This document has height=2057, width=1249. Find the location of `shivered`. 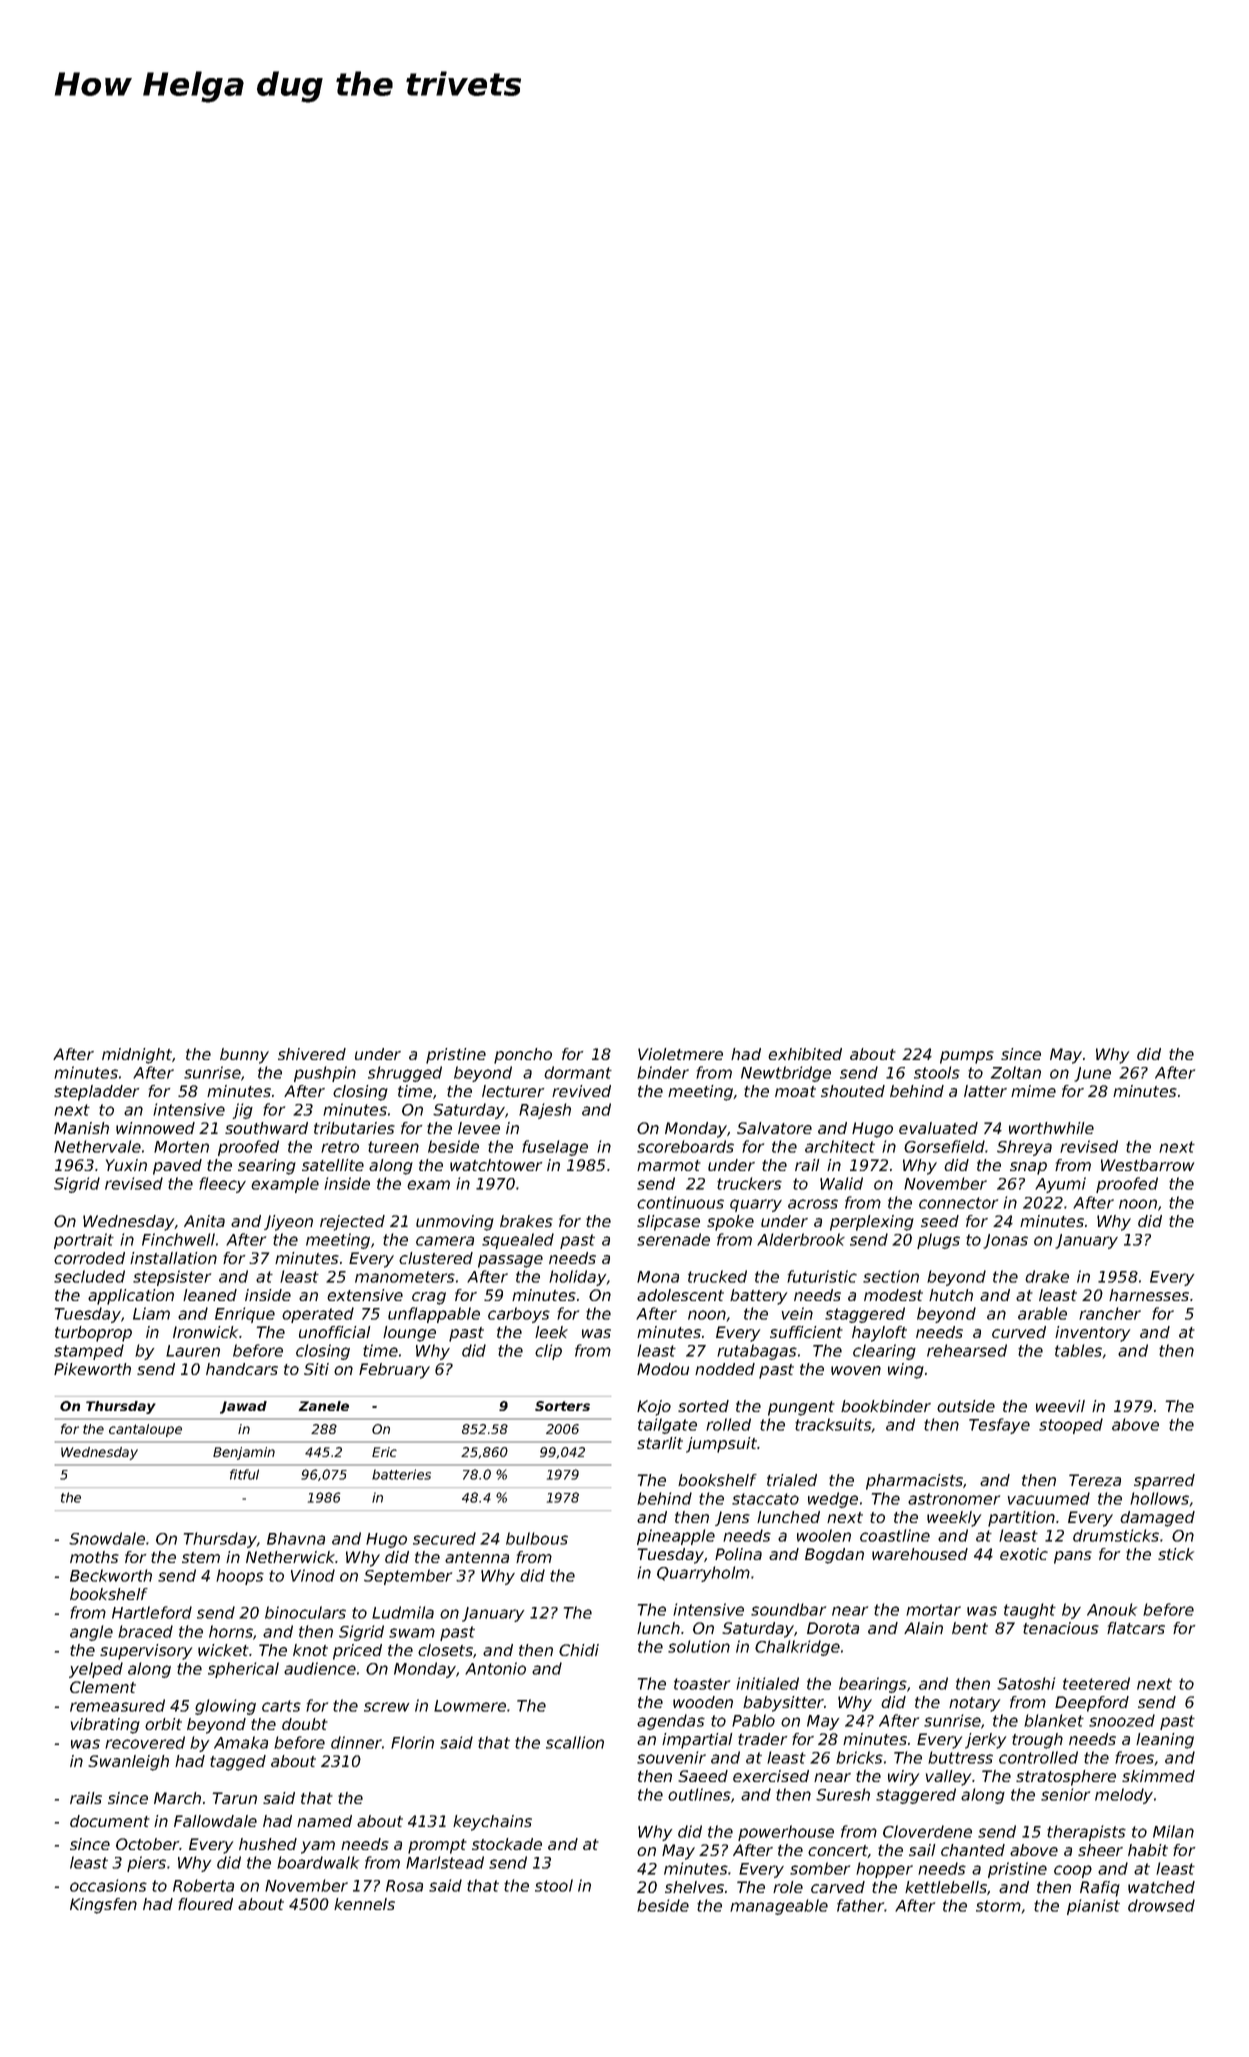

shivered is located at coordinates (312, 1054).
